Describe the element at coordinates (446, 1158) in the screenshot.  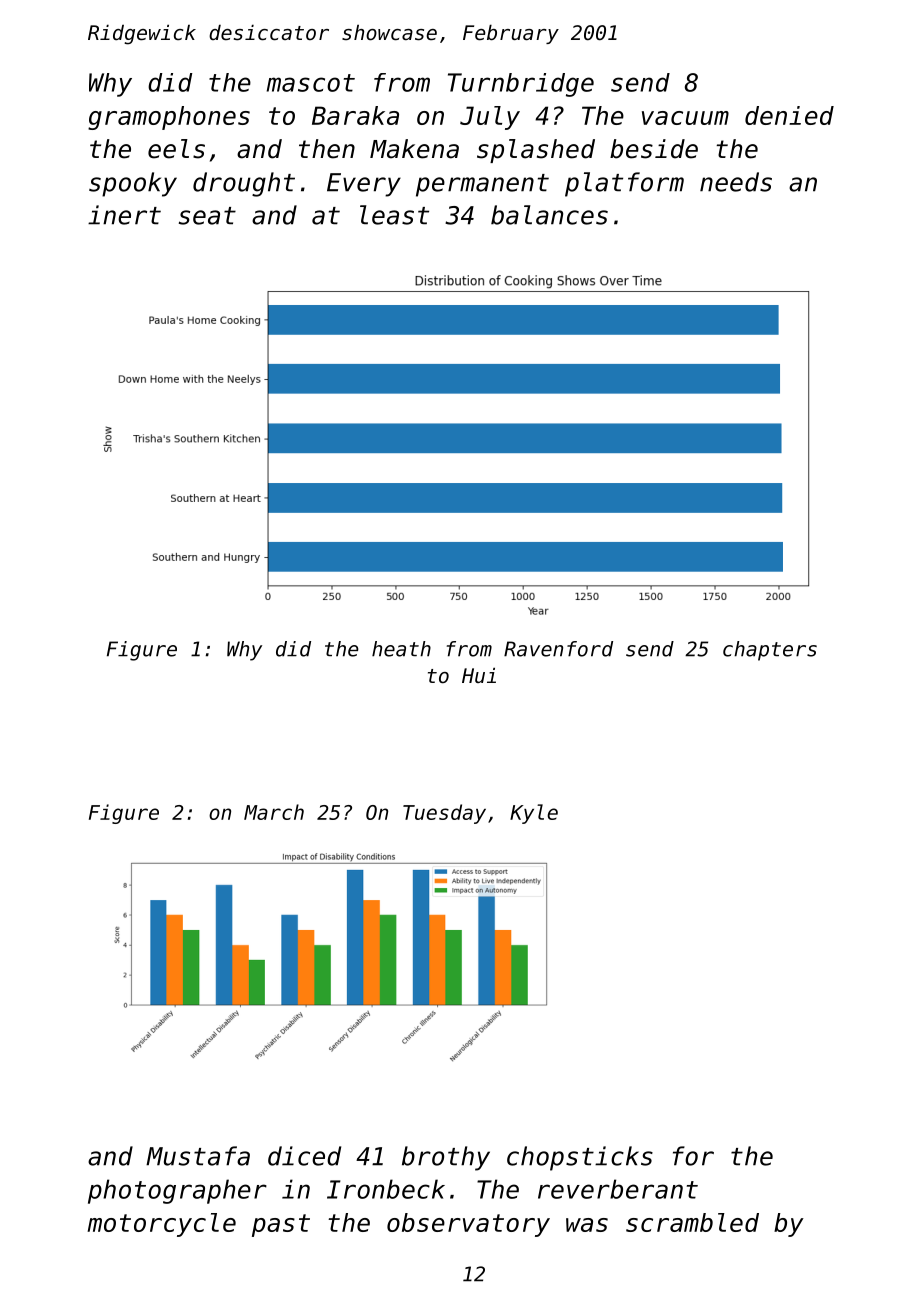
I see `brothy` at that location.
